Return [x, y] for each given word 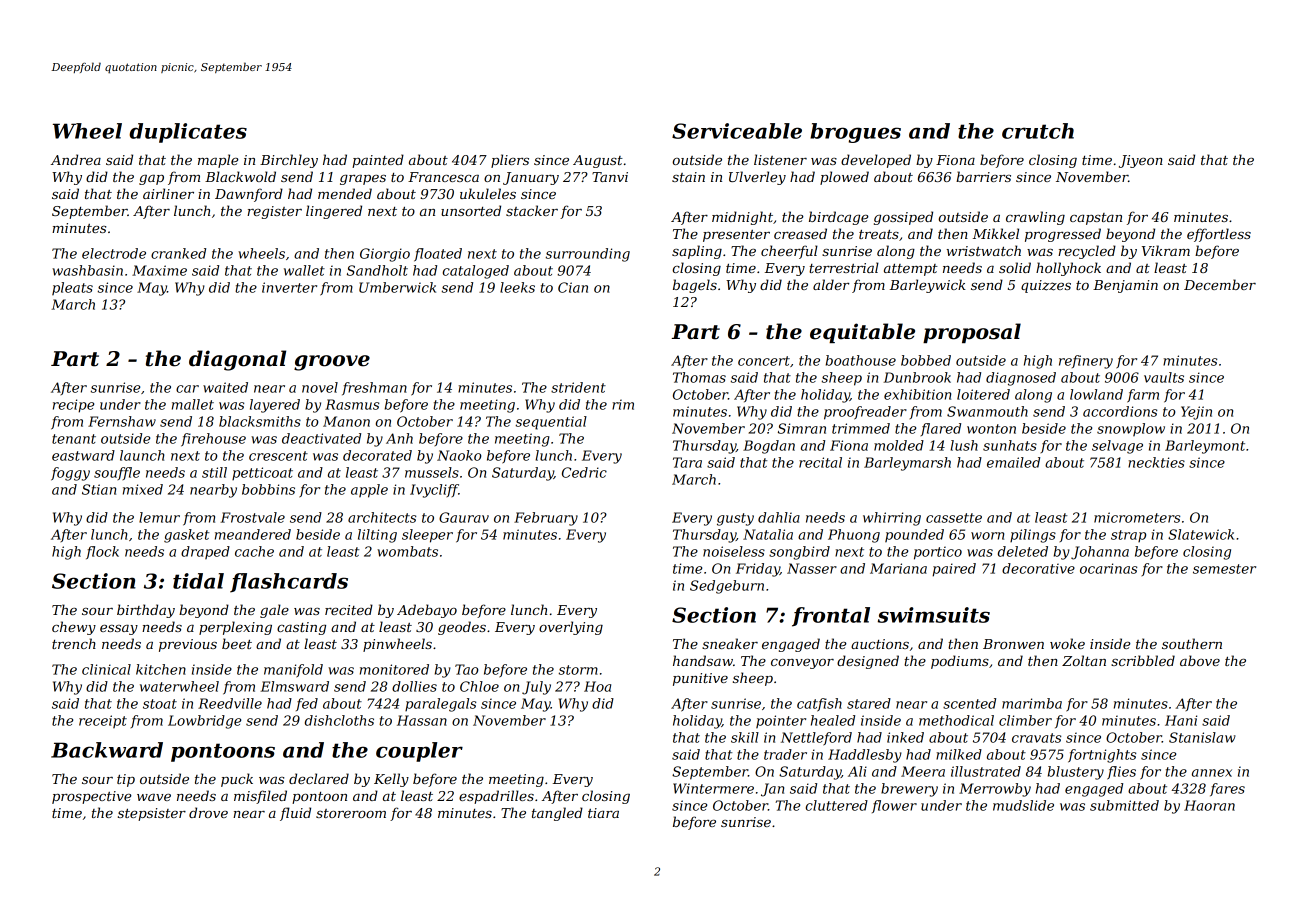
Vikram [1166, 250]
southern [1192, 643]
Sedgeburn [727, 587]
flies [1121, 773]
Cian [573, 287]
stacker [532, 210]
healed [833, 720]
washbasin [87, 270]
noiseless [734, 551]
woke [1067, 643]
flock [102, 552]
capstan [1096, 219]
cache [254, 551]
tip [126, 780]
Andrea [76, 159]
